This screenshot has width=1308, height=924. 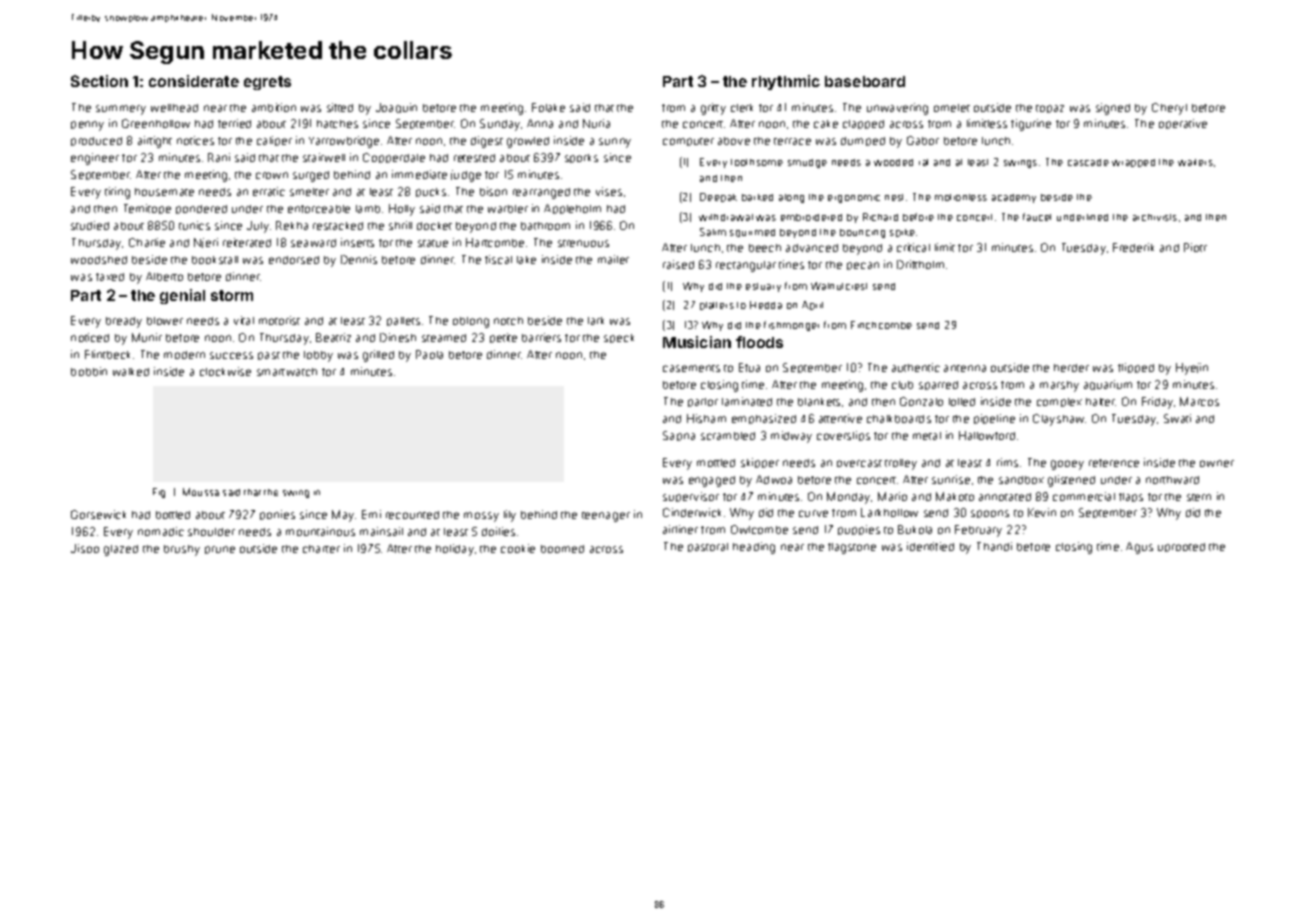 I want to click on holiday, so click(x=455, y=550).
